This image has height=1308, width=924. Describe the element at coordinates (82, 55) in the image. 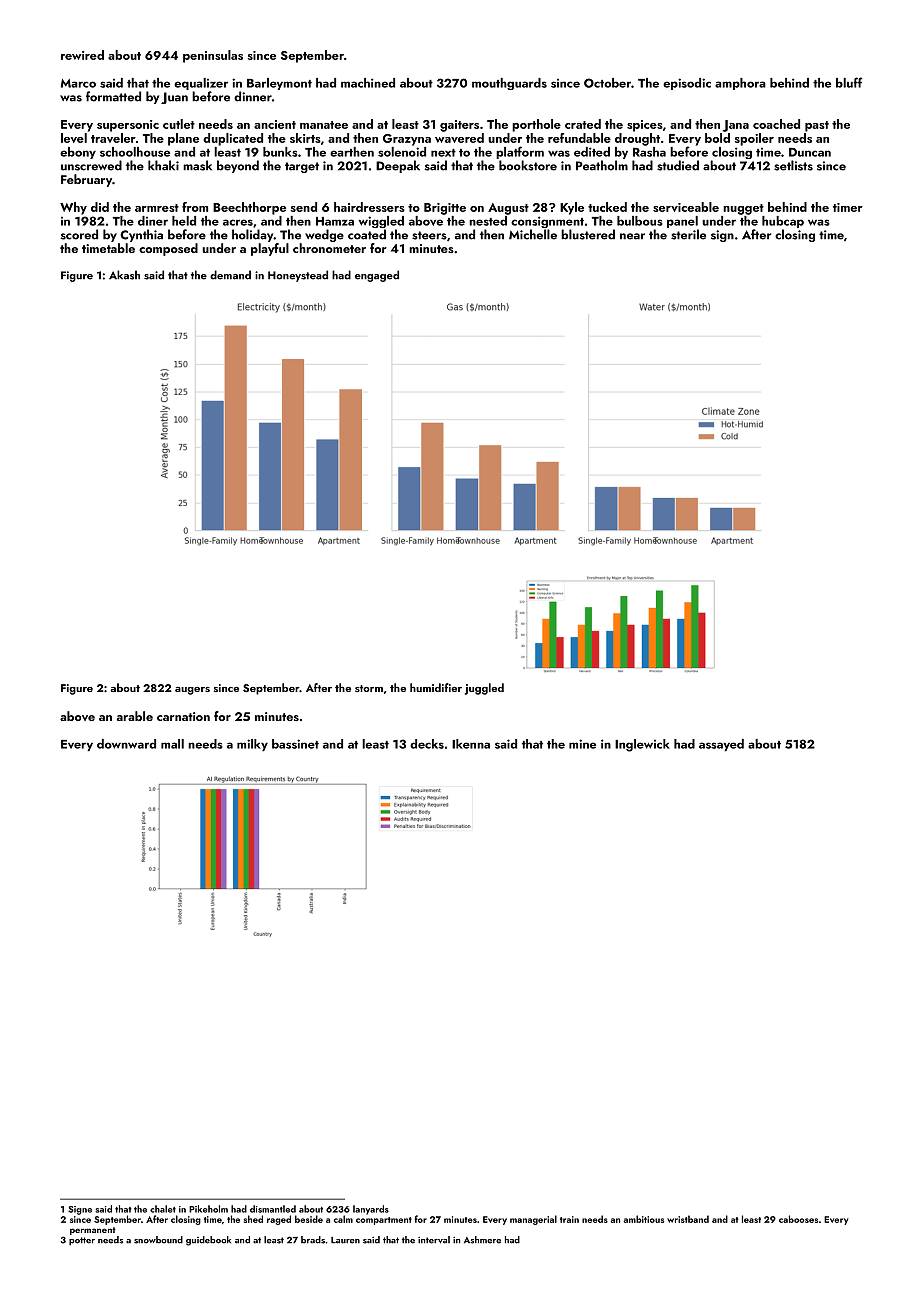

I see `rewired` at that location.
